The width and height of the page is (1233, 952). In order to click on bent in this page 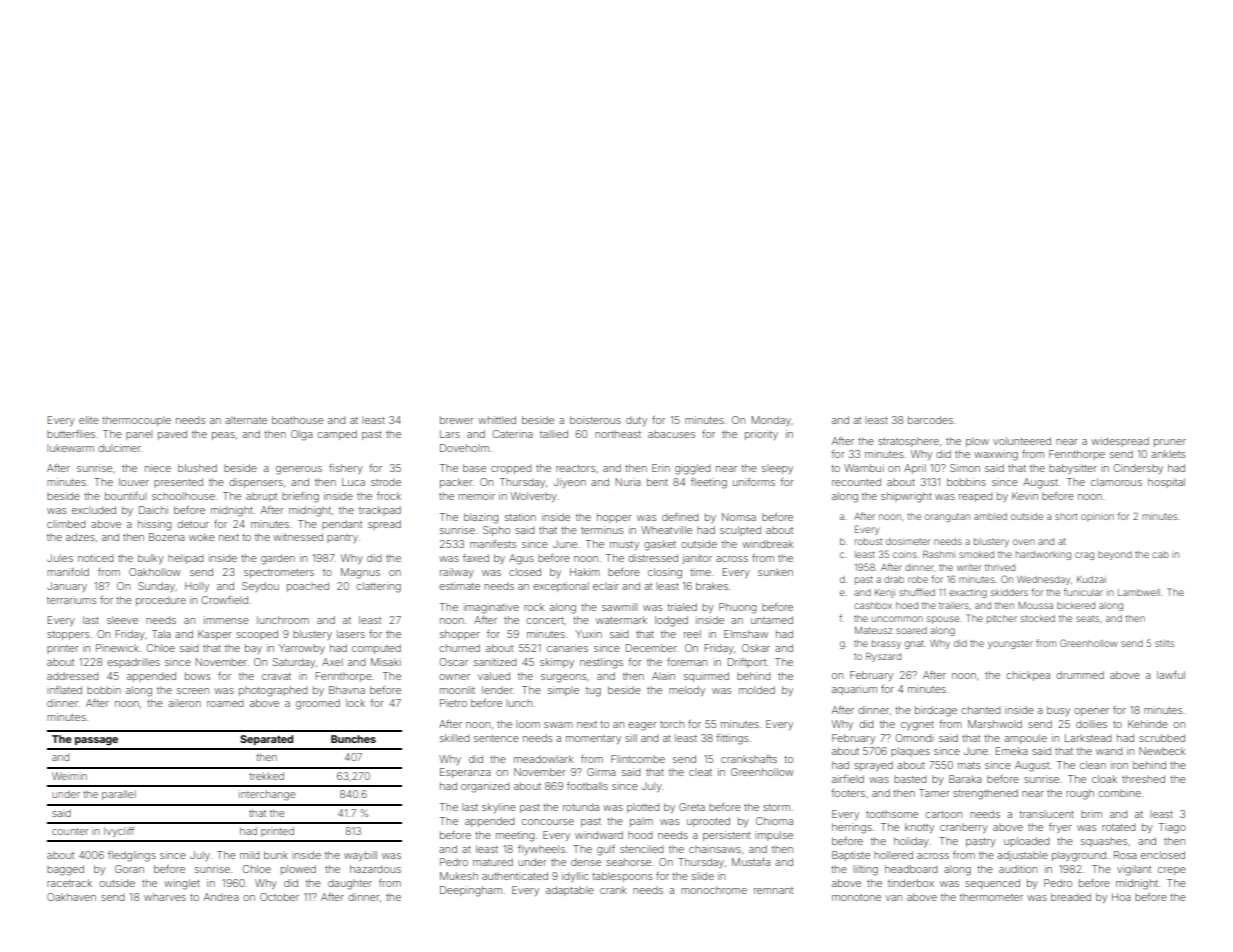, I will do `click(657, 482)`.
